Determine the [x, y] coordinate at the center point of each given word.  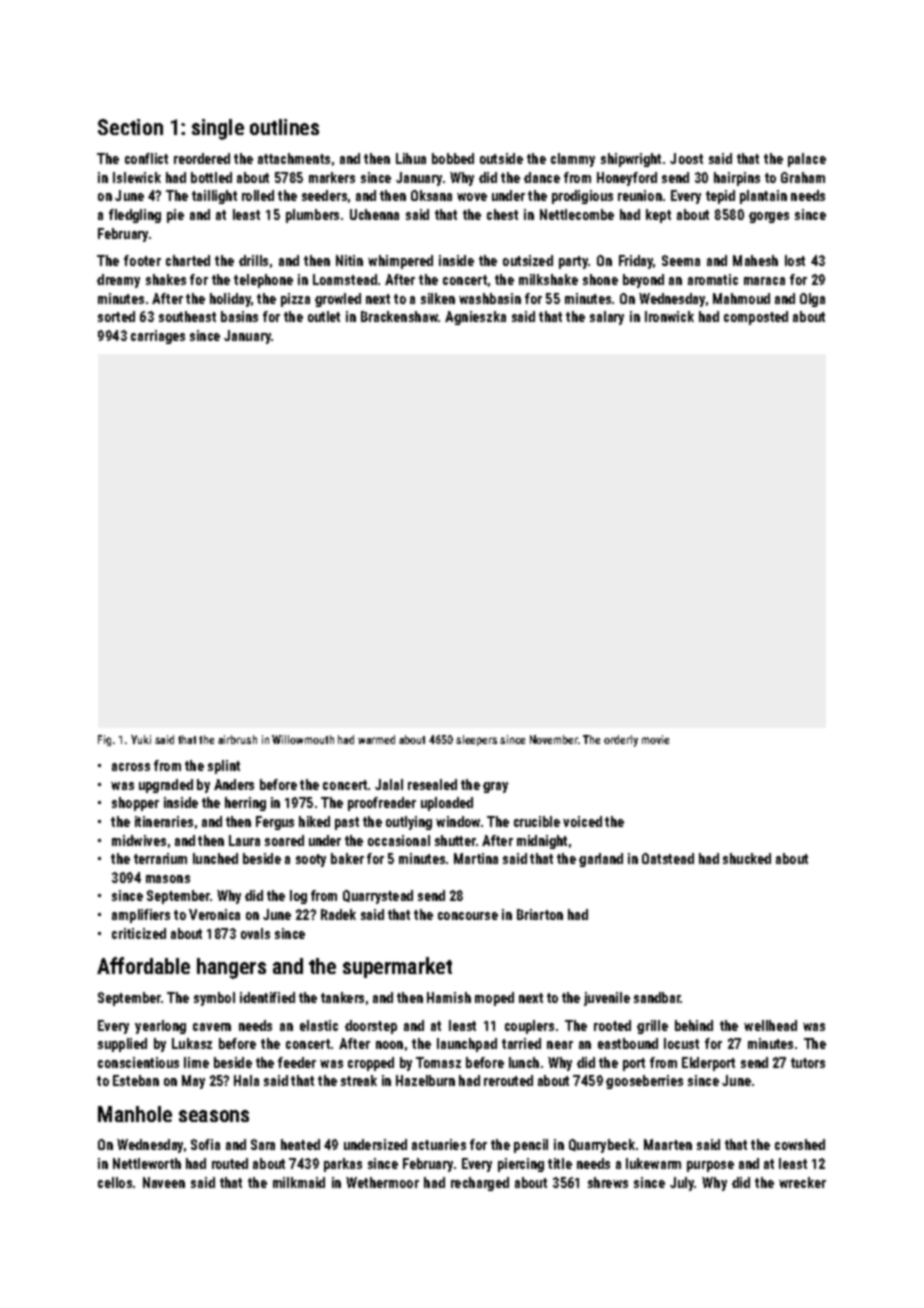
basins [239, 316]
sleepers [476, 740]
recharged [480, 1184]
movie [655, 739]
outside [501, 158]
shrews [608, 1182]
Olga [812, 300]
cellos [115, 1182]
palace [807, 160]
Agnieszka [475, 318]
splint [224, 767]
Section [130, 127]
